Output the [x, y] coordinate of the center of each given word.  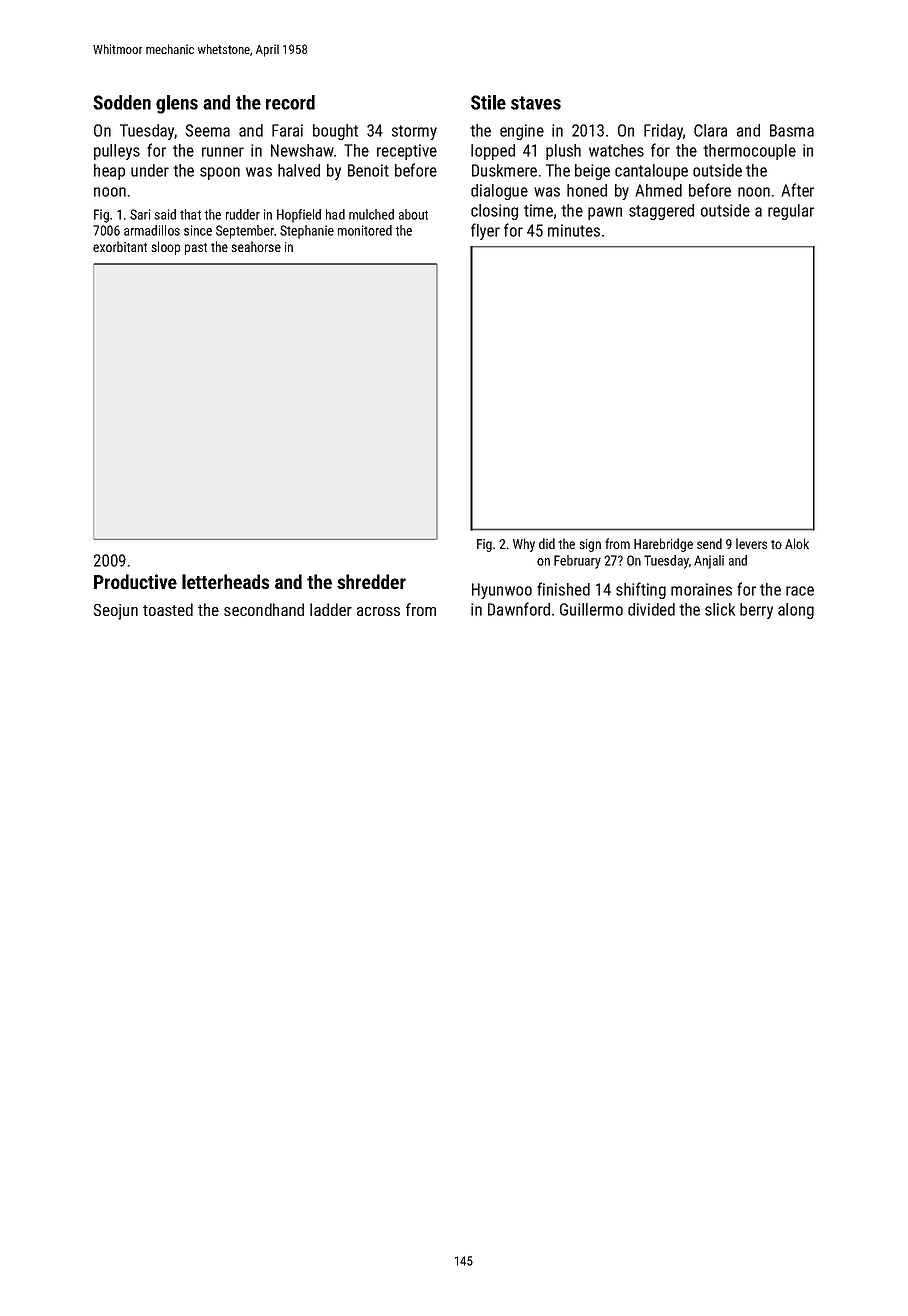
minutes [574, 230]
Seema [208, 130]
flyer [485, 231]
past [196, 249]
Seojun [116, 612]
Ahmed [658, 190]
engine [522, 132]
